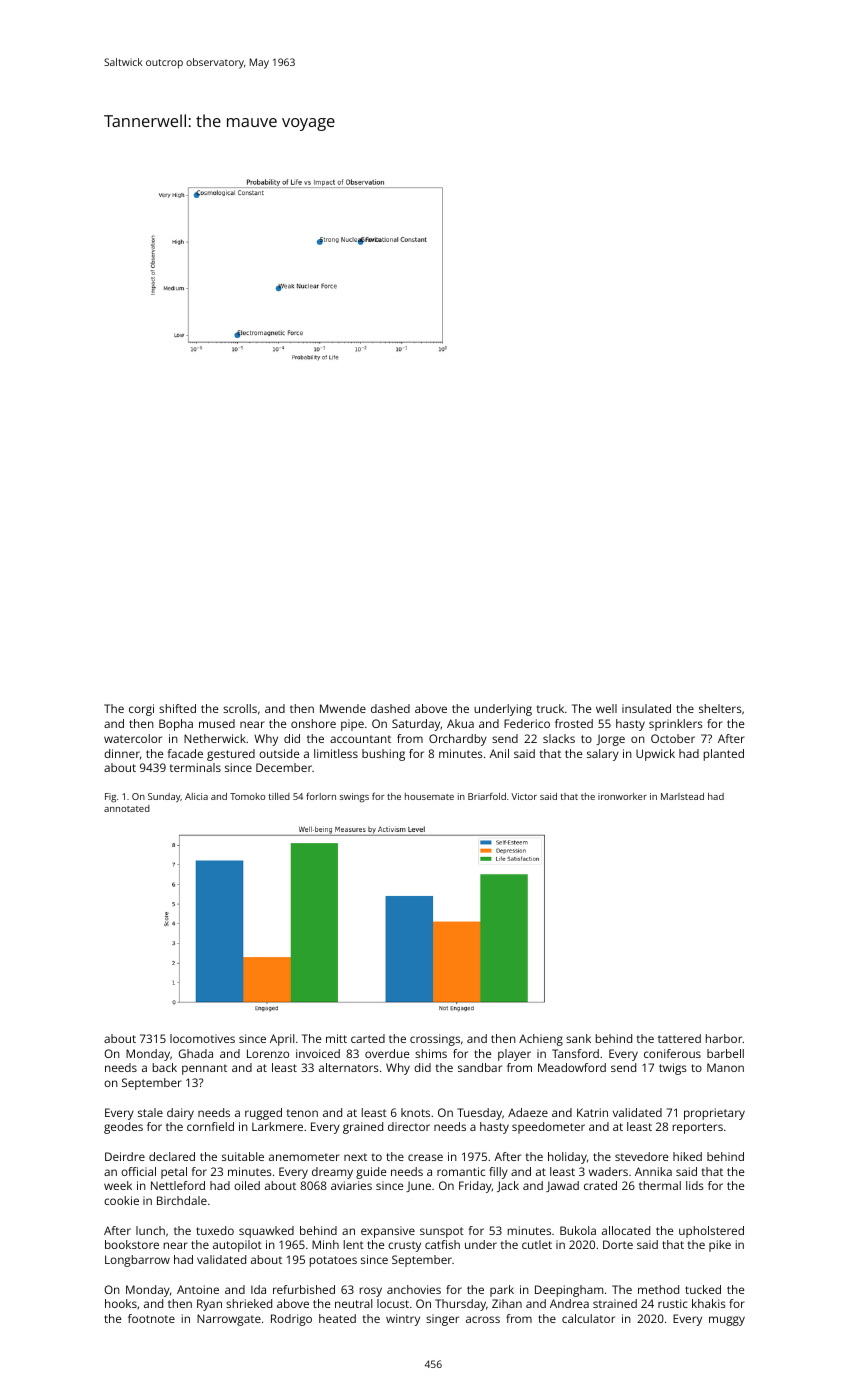 The image size is (849, 1400). I want to click on Alicia, so click(196, 796).
